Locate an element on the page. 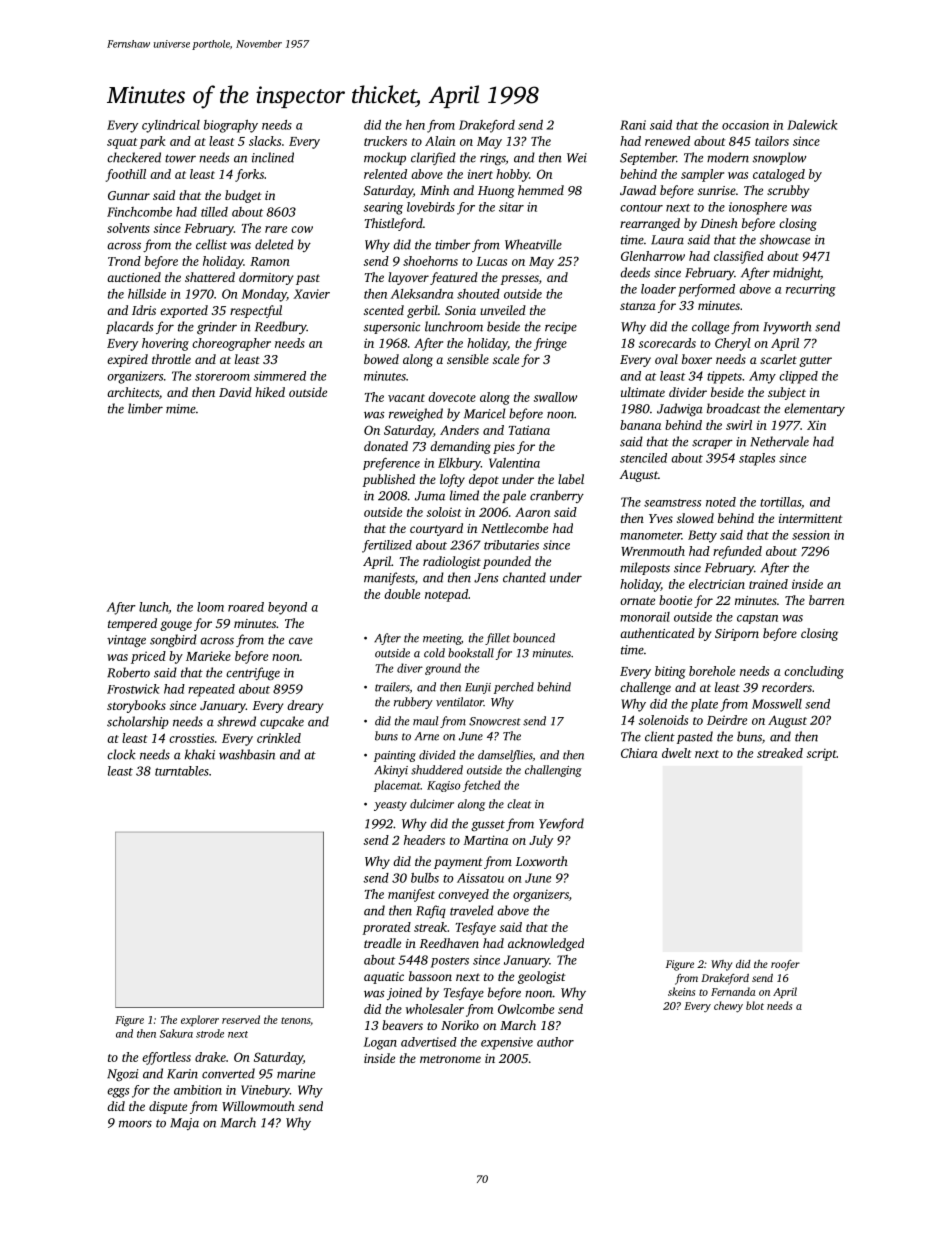 The height and width of the page is (1233, 952). chewy is located at coordinates (728, 1007).
